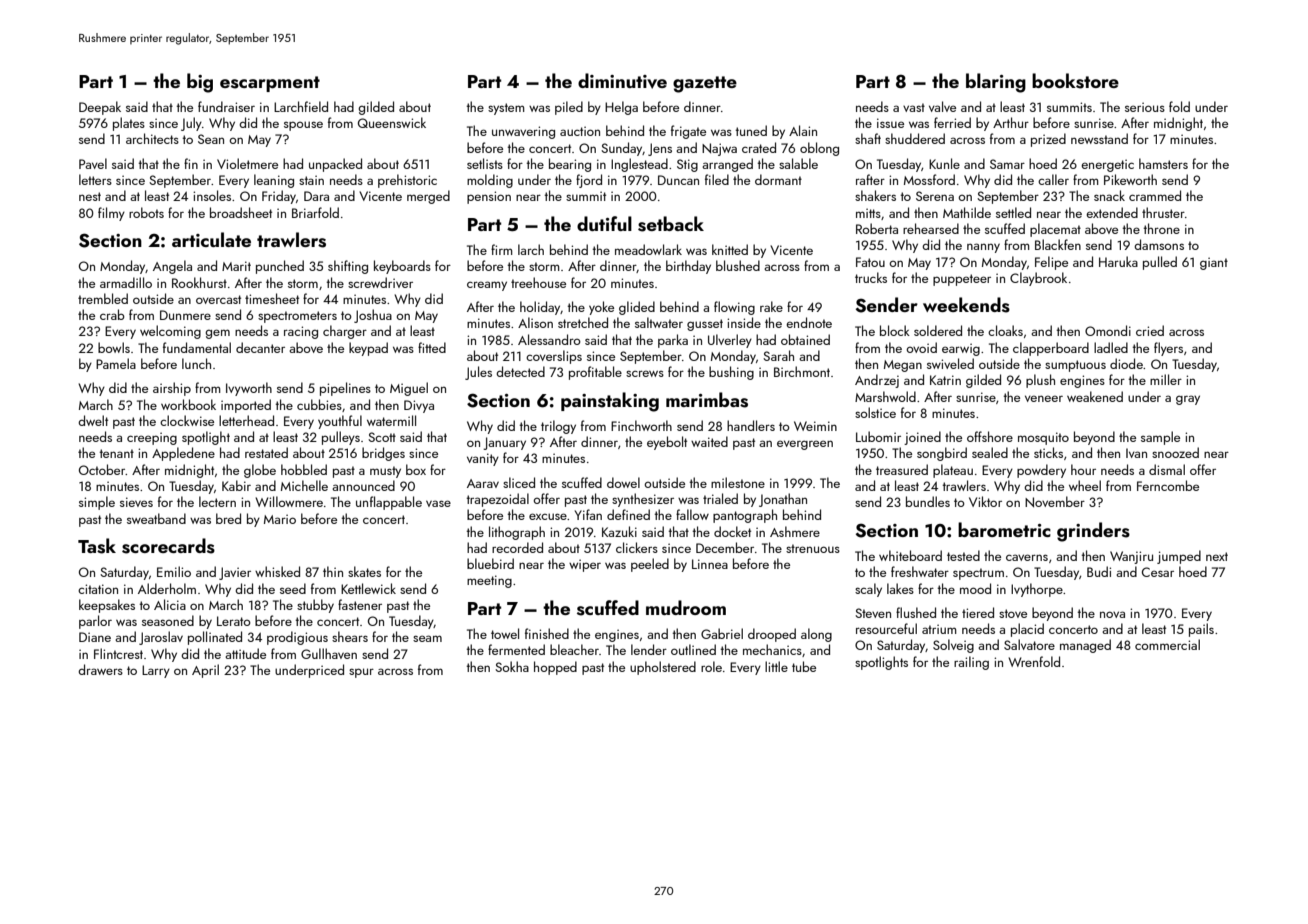 This document has width=1308, height=924. What do you see at coordinates (200, 83) in the document?
I see `big` at bounding box center [200, 83].
